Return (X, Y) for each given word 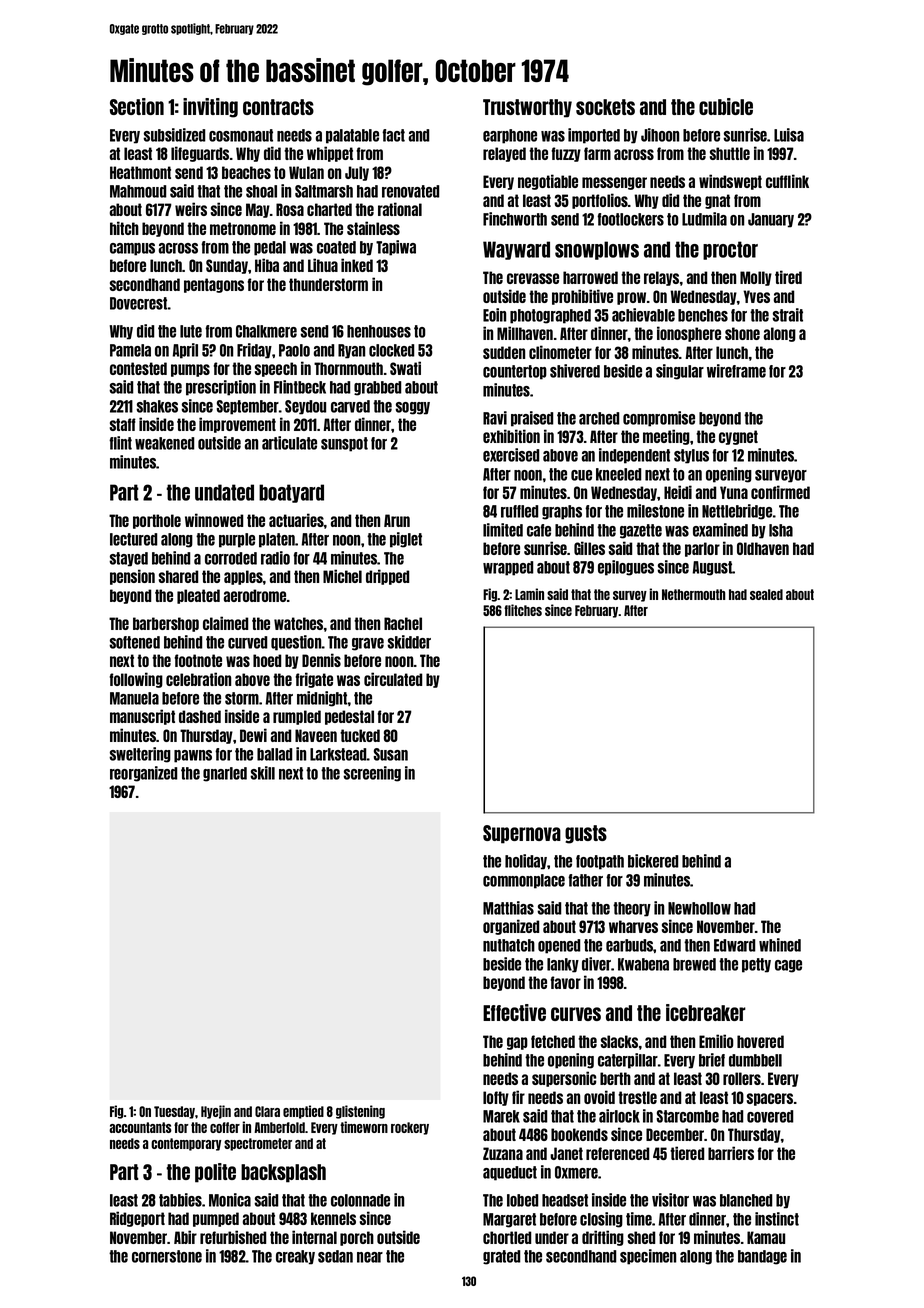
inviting (210, 108)
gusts (586, 834)
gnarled (225, 774)
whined (780, 945)
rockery (410, 1128)
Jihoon (660, 135)
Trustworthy (527, 108)
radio (275, 558)
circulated (393, 679)
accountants (140, 1127)
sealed (766, 594)
